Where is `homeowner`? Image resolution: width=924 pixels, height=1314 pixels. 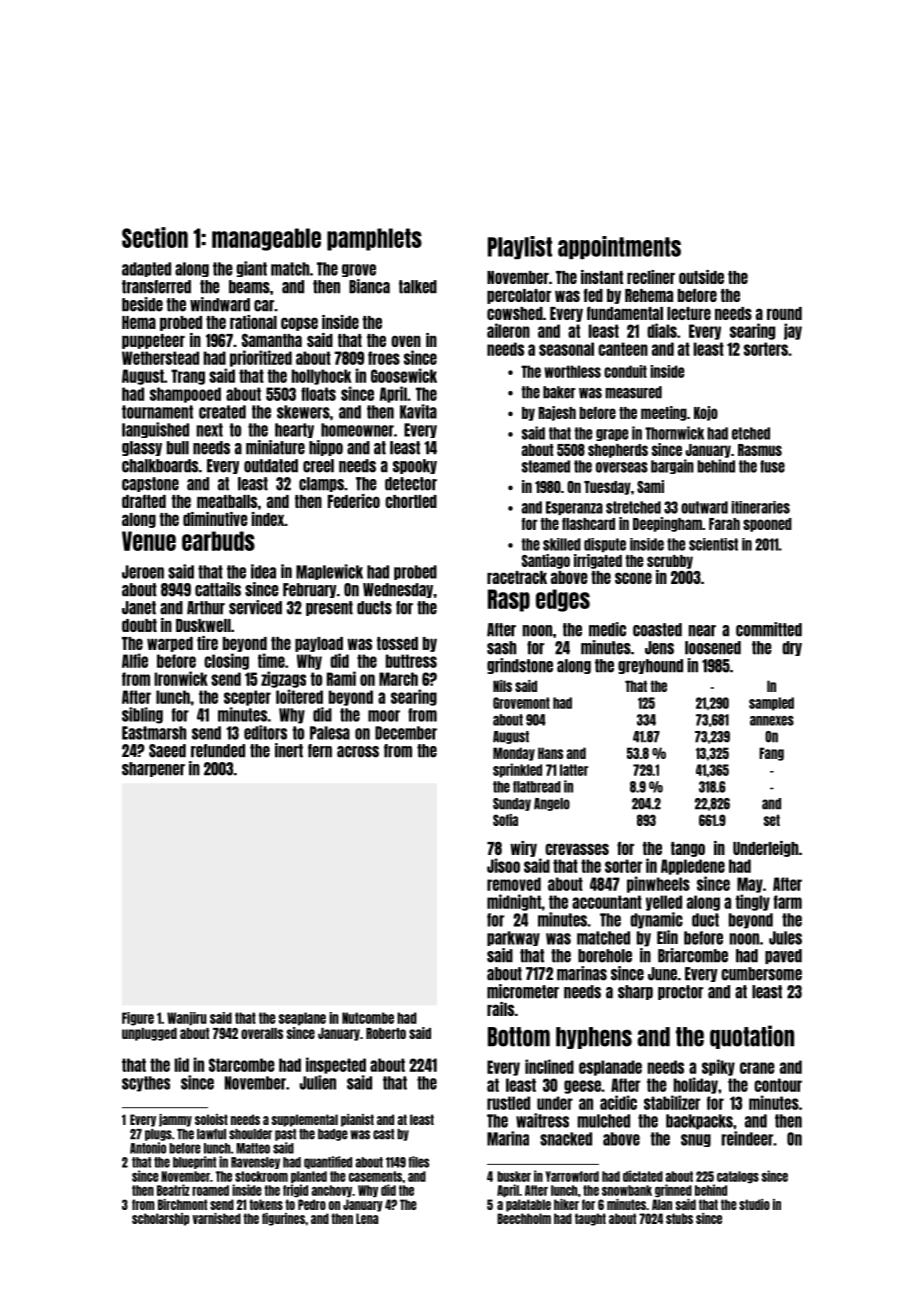 homeowner is located at coordinates (357, 430).
